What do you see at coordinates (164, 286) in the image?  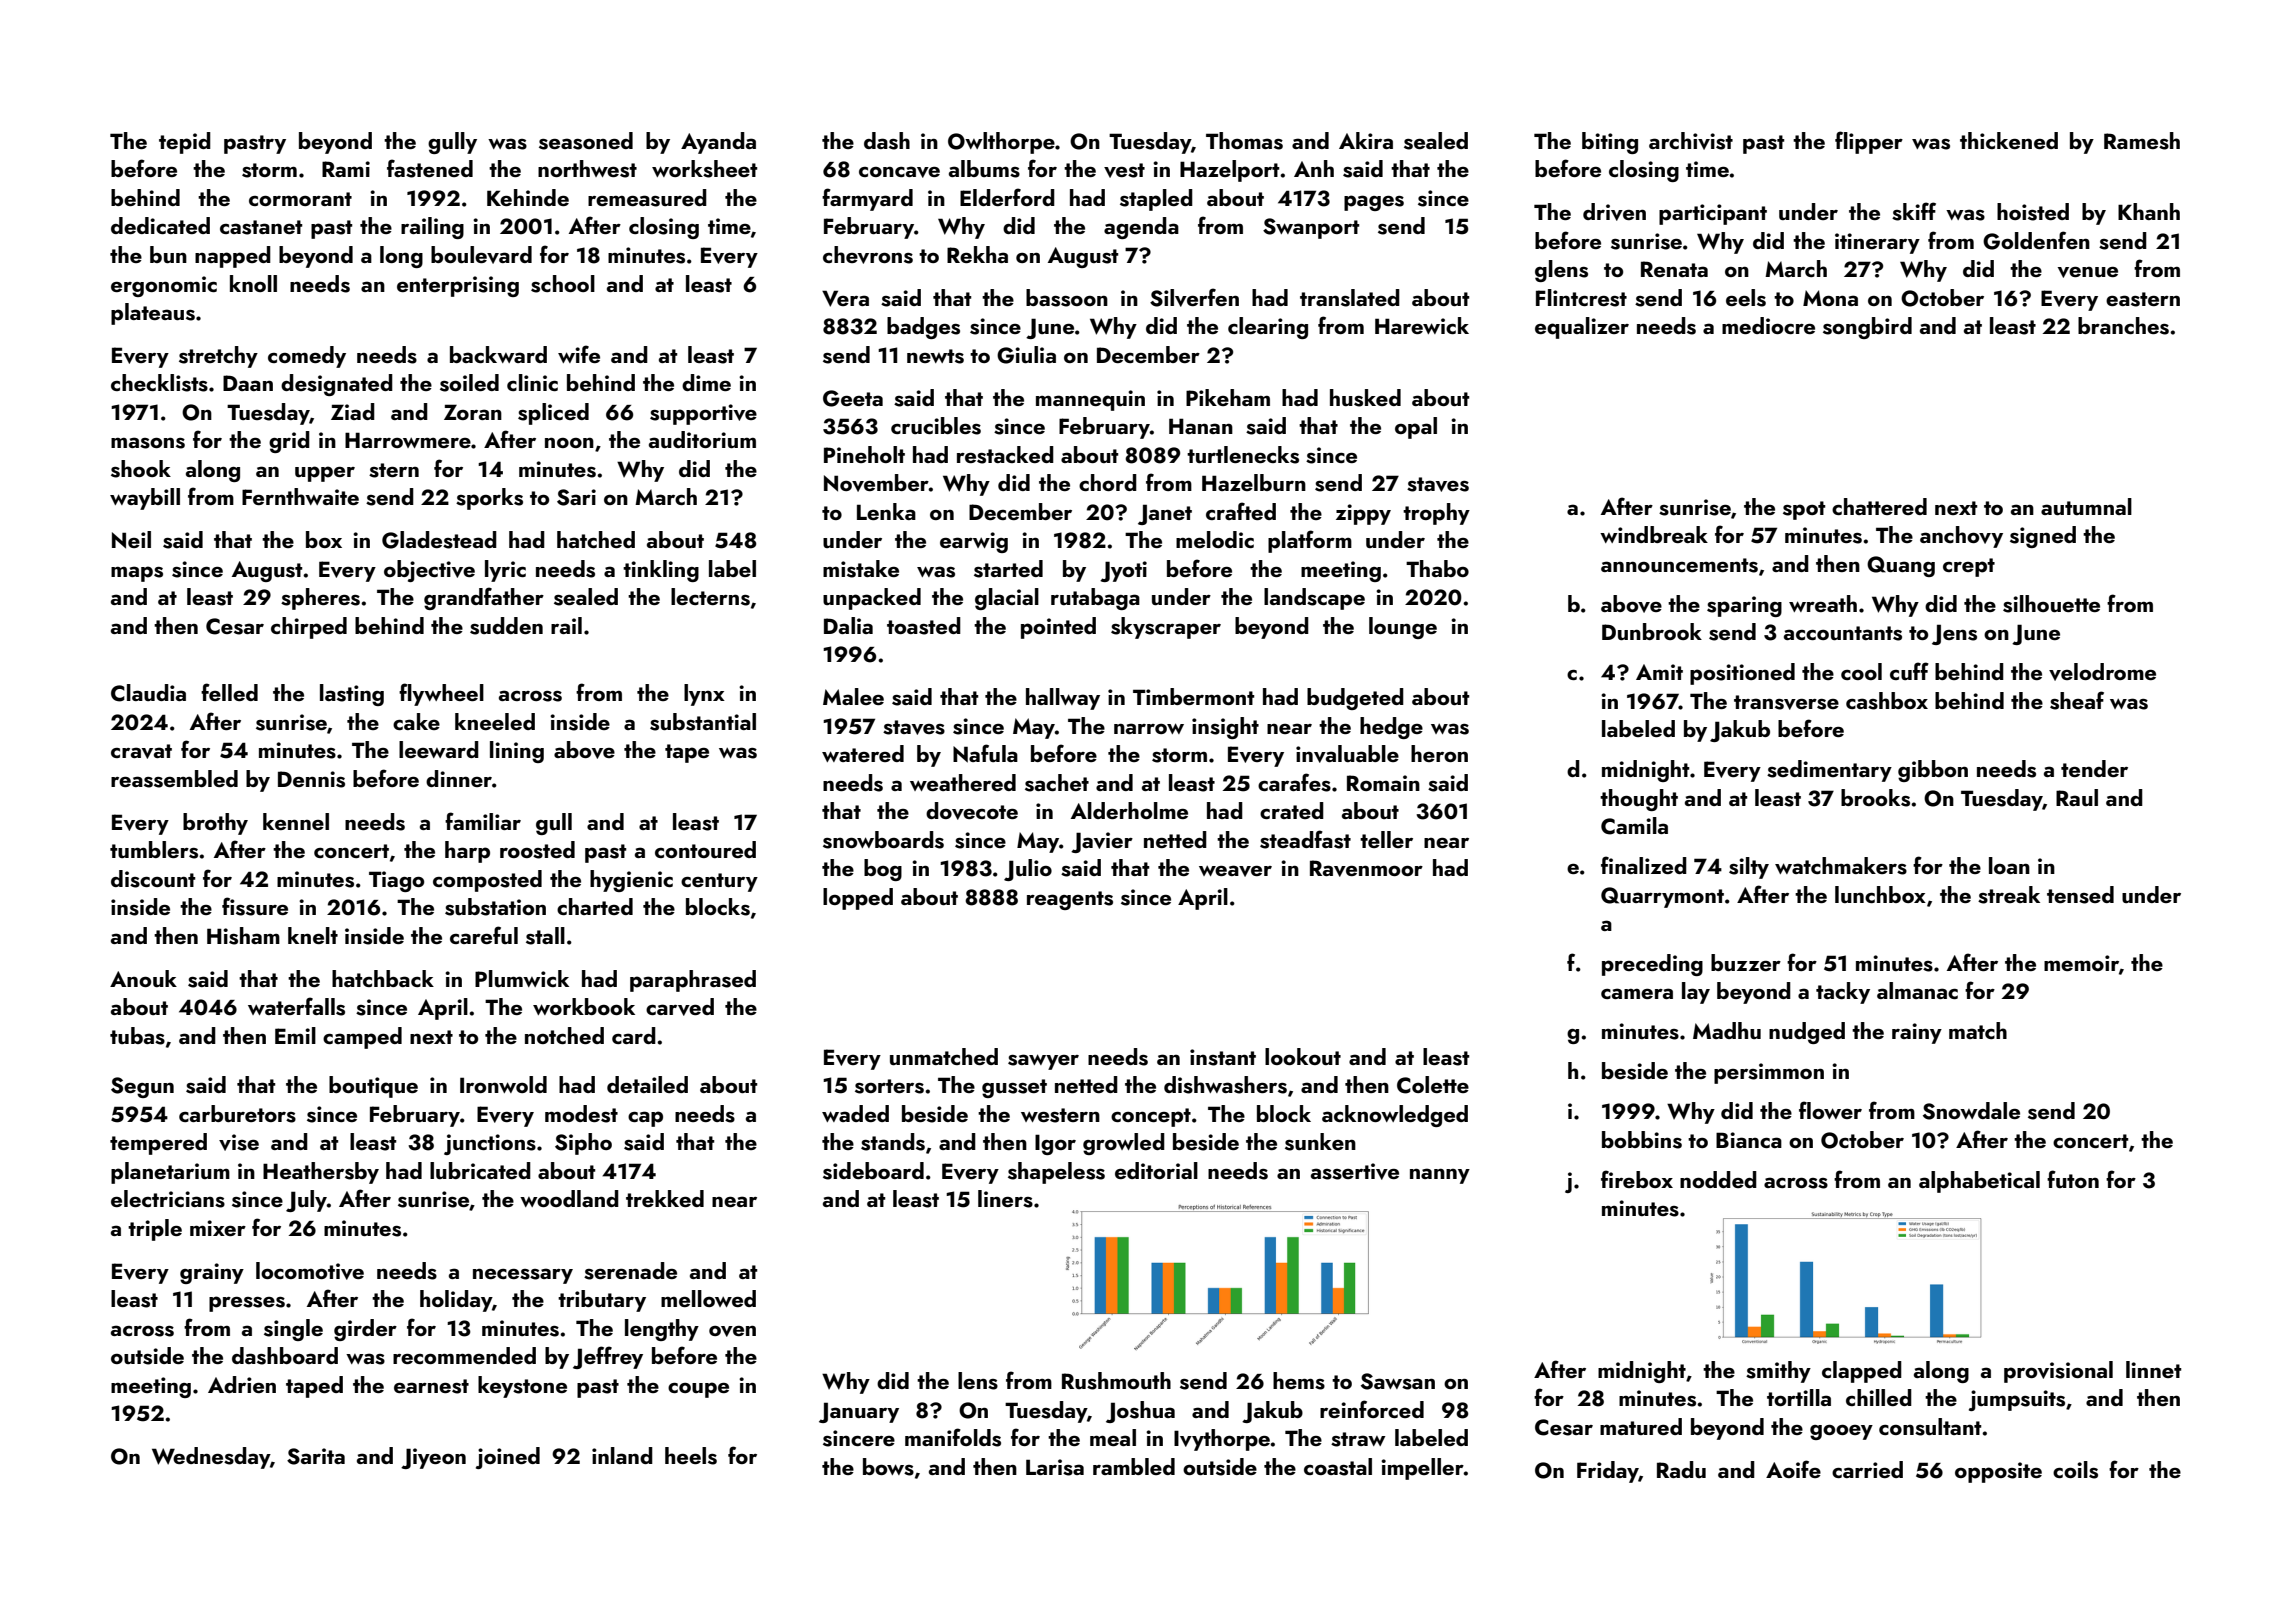 I see `ergonomic` at bounding box center [164, 286].
